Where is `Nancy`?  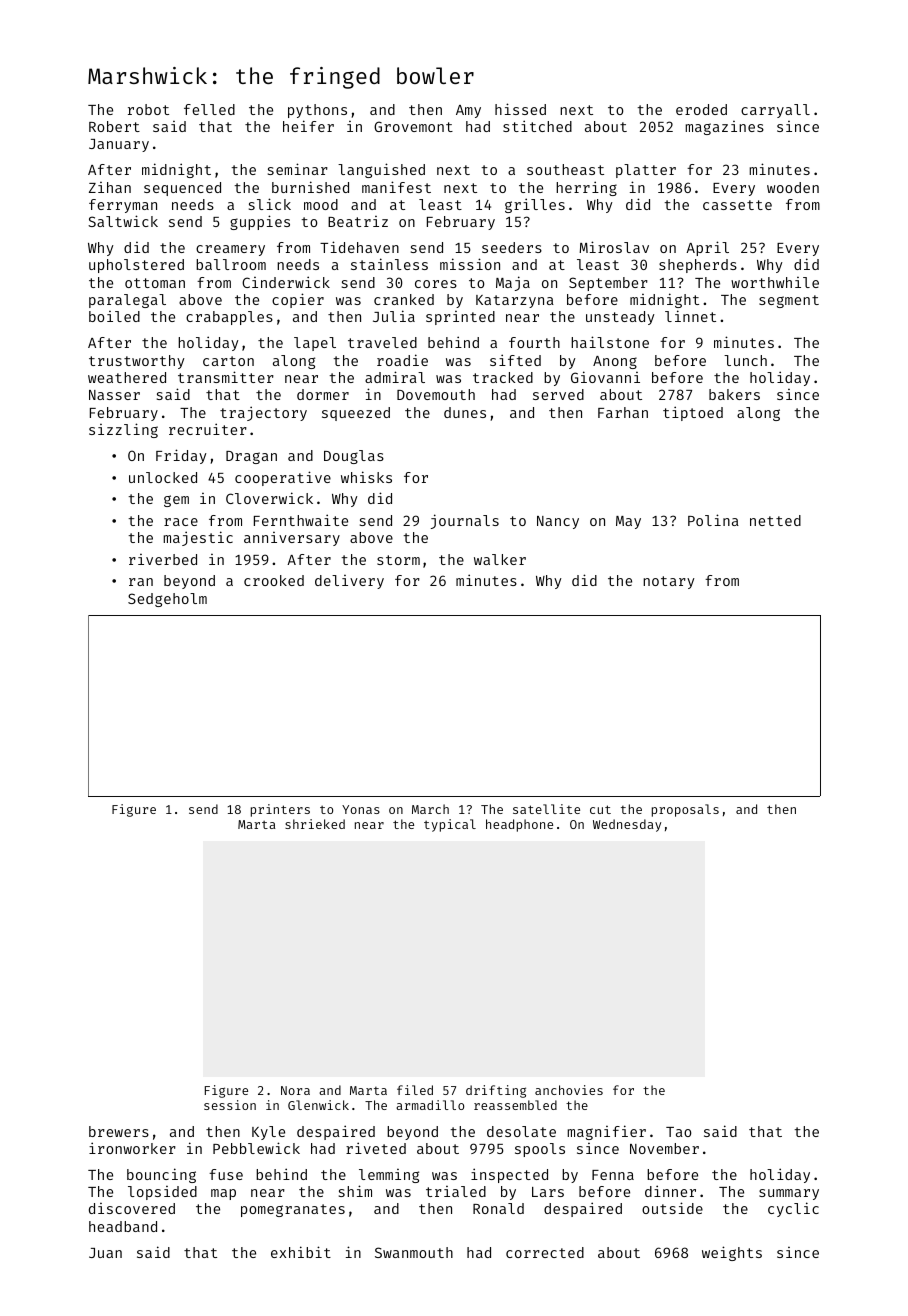
Nancy is located at coordinates (558, 522).
